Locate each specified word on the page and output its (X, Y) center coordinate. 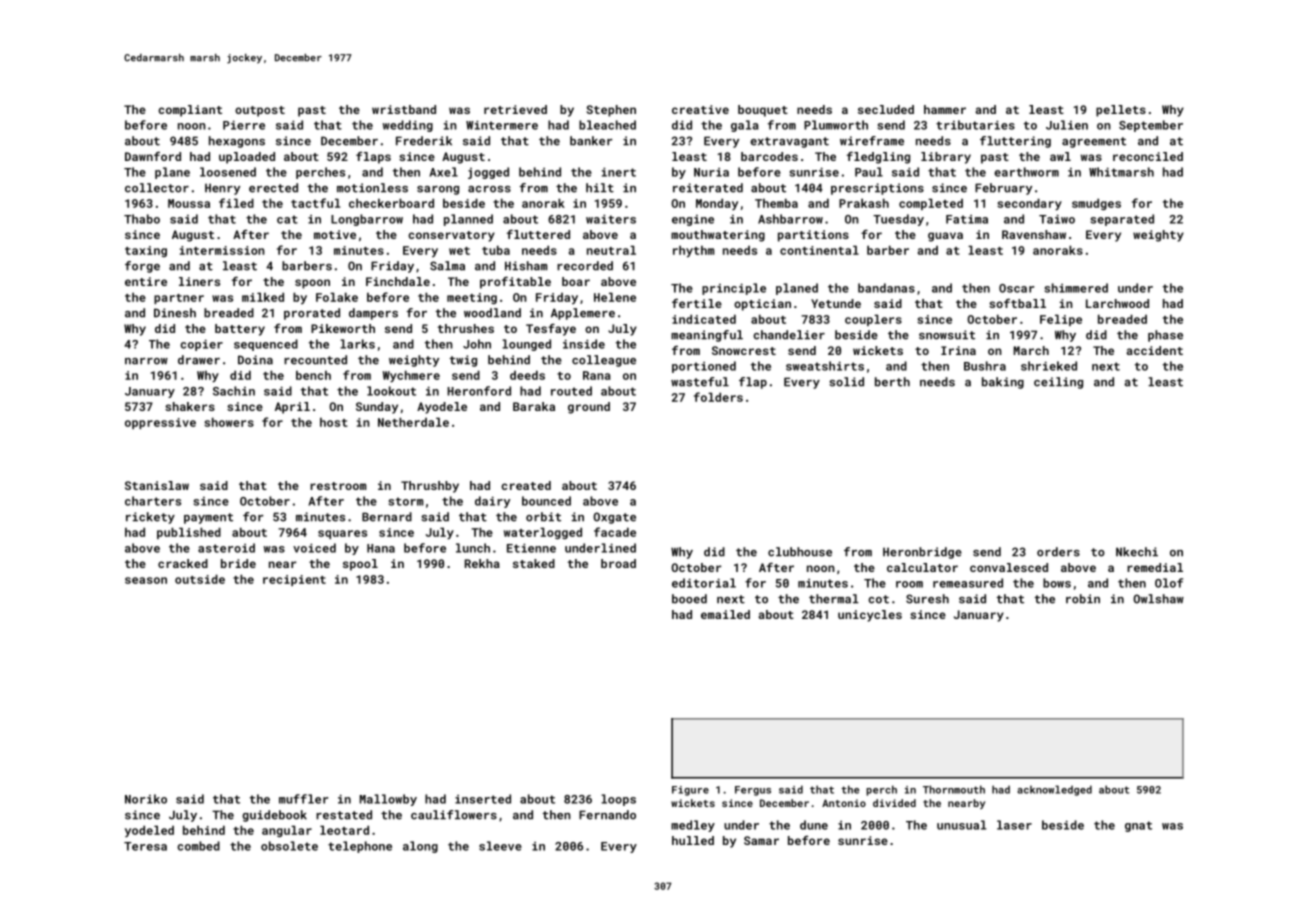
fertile (697, 303)
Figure (690, 791)
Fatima (967, 219)
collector (157, 188)
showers (229, 422)
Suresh (927, 599)
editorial (704, 583)
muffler (303, 799)
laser (1014, 825)
